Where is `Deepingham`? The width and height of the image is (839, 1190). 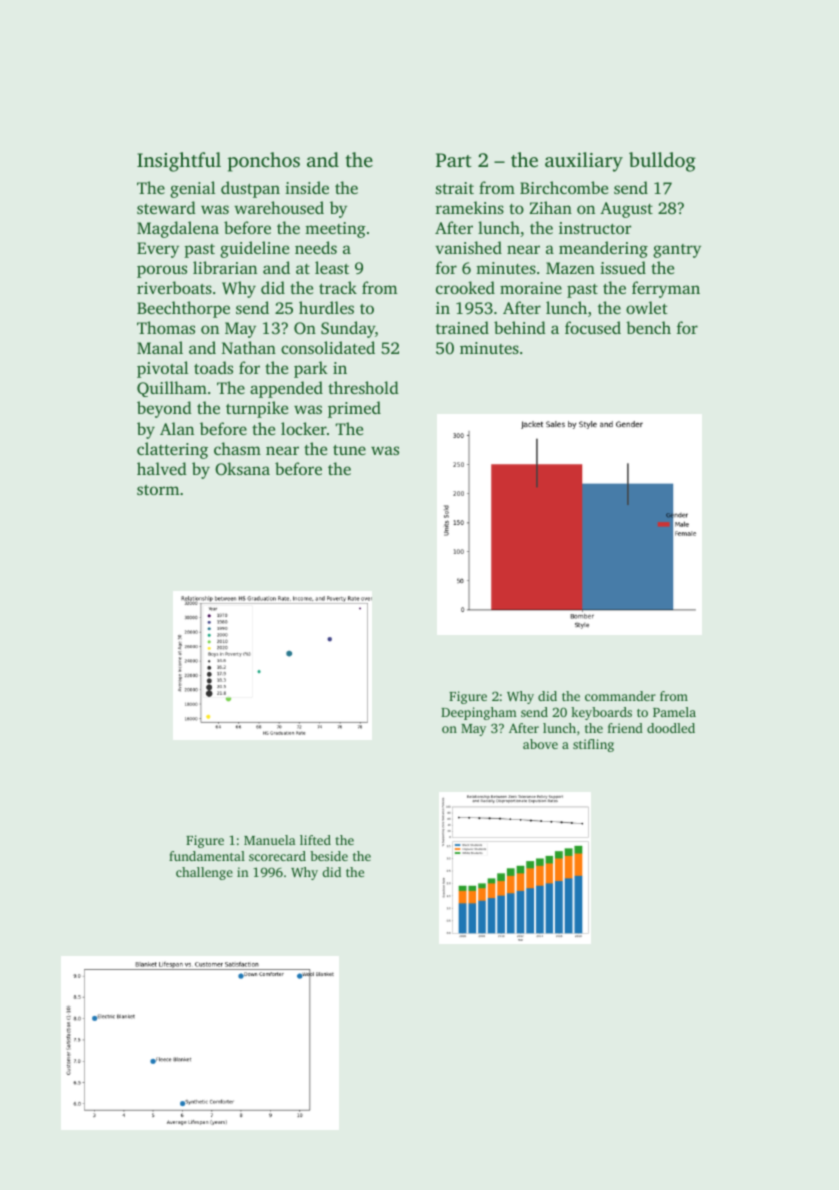
Deepingham is located at coordinates (479, 713).
